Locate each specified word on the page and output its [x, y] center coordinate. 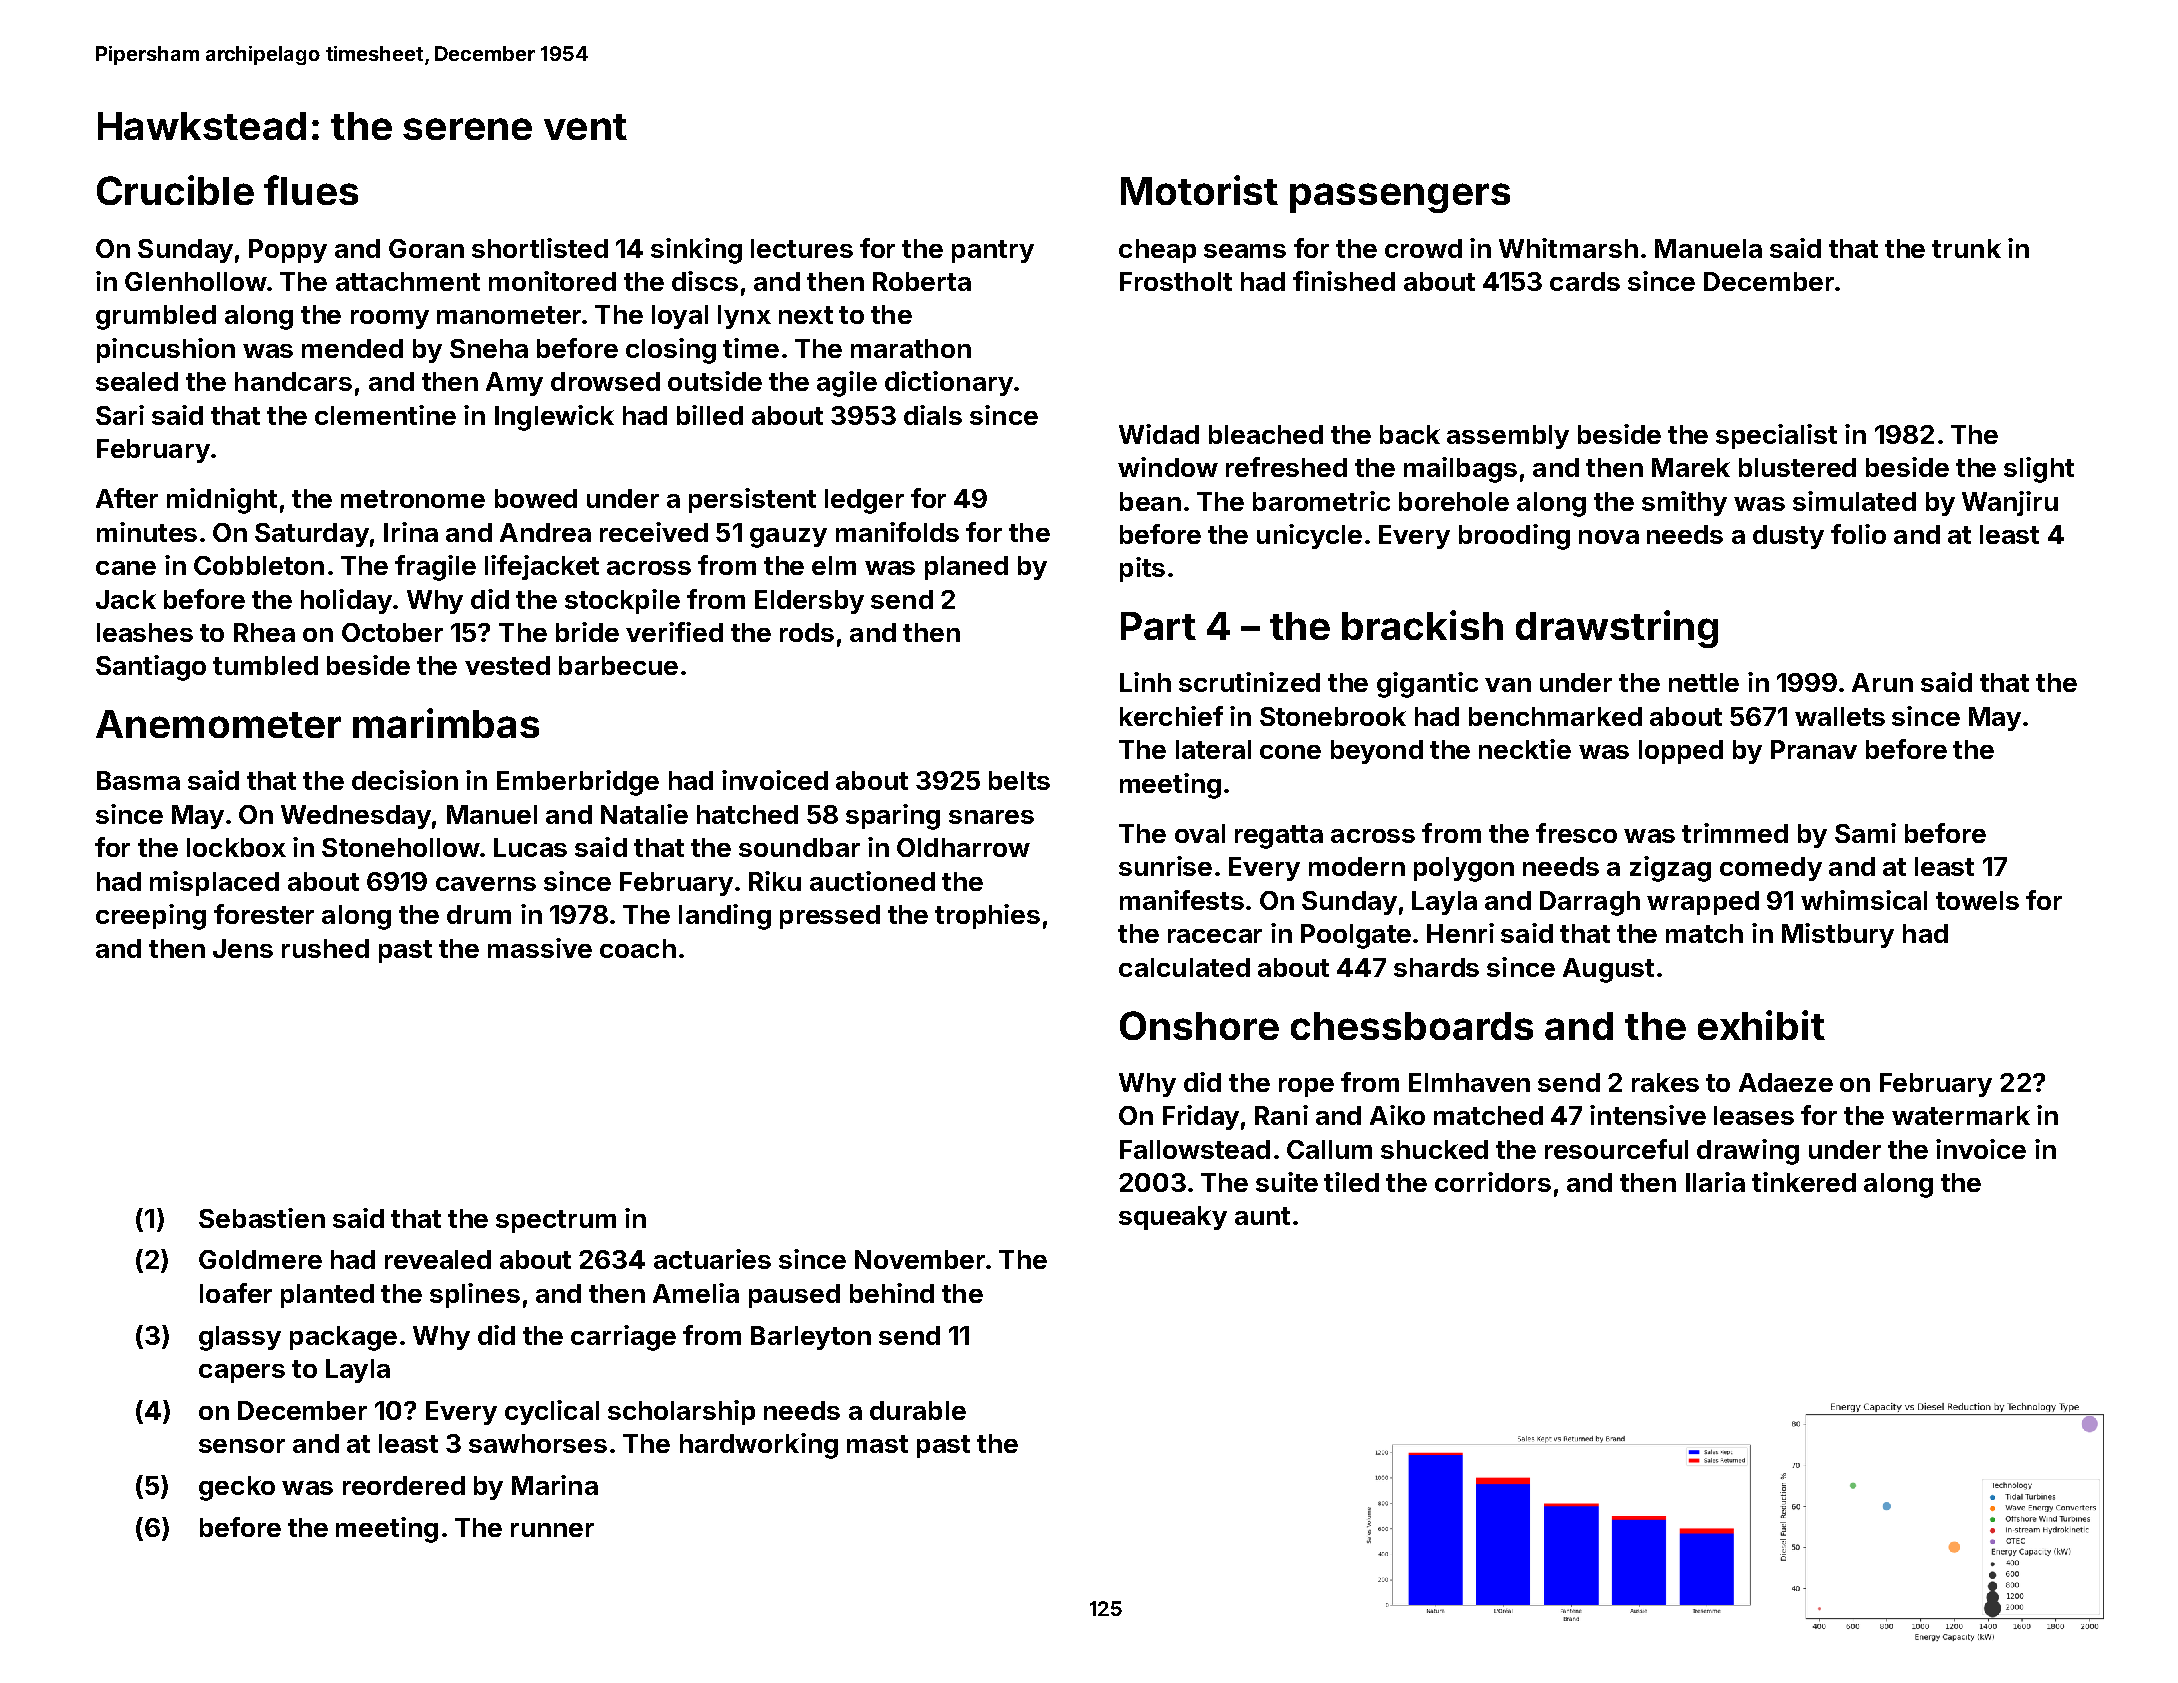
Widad [1159, 434]
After [127, 498]
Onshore [1199, 1025]
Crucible [175, 190]
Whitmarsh [1568, 248]
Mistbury [1838, 935]
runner [552, 1530]
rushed [325, 948]
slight [2039, 470]
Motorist [1199, 190]
